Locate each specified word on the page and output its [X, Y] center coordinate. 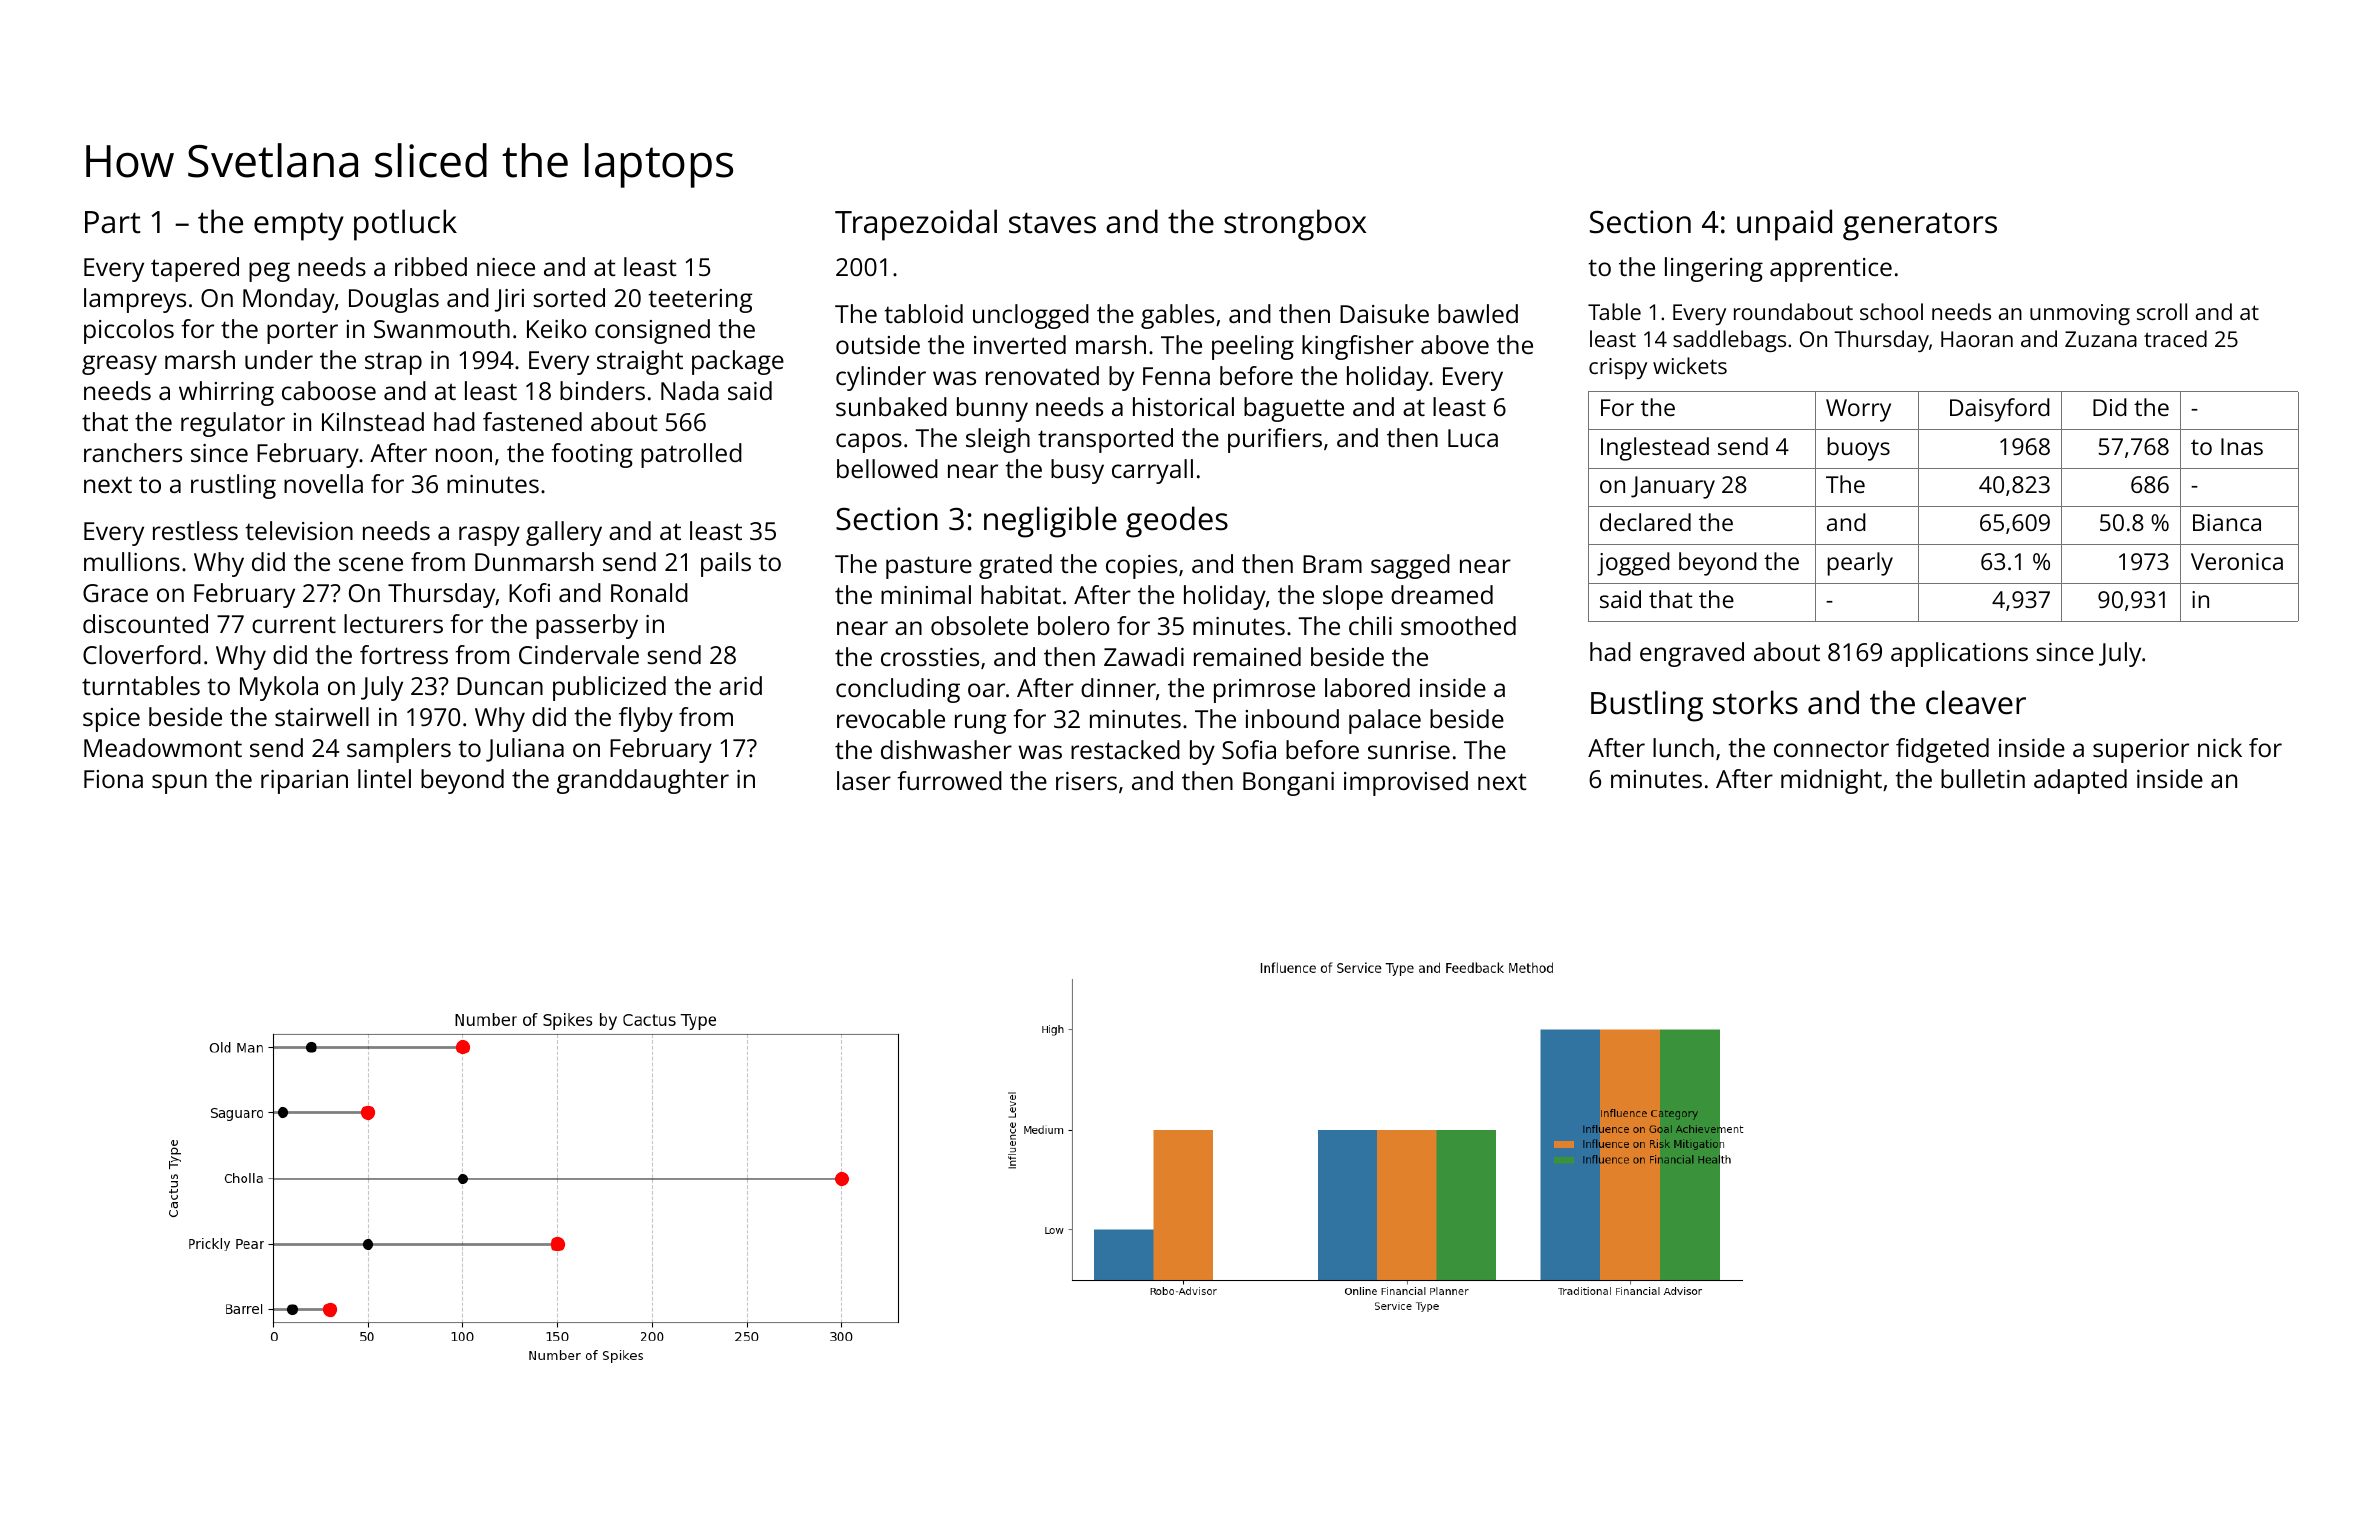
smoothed [1458, 625]
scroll [2162, 311]
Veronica [2237, 561]
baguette [1294, 409]
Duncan [500, 686]
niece [506, 267]
